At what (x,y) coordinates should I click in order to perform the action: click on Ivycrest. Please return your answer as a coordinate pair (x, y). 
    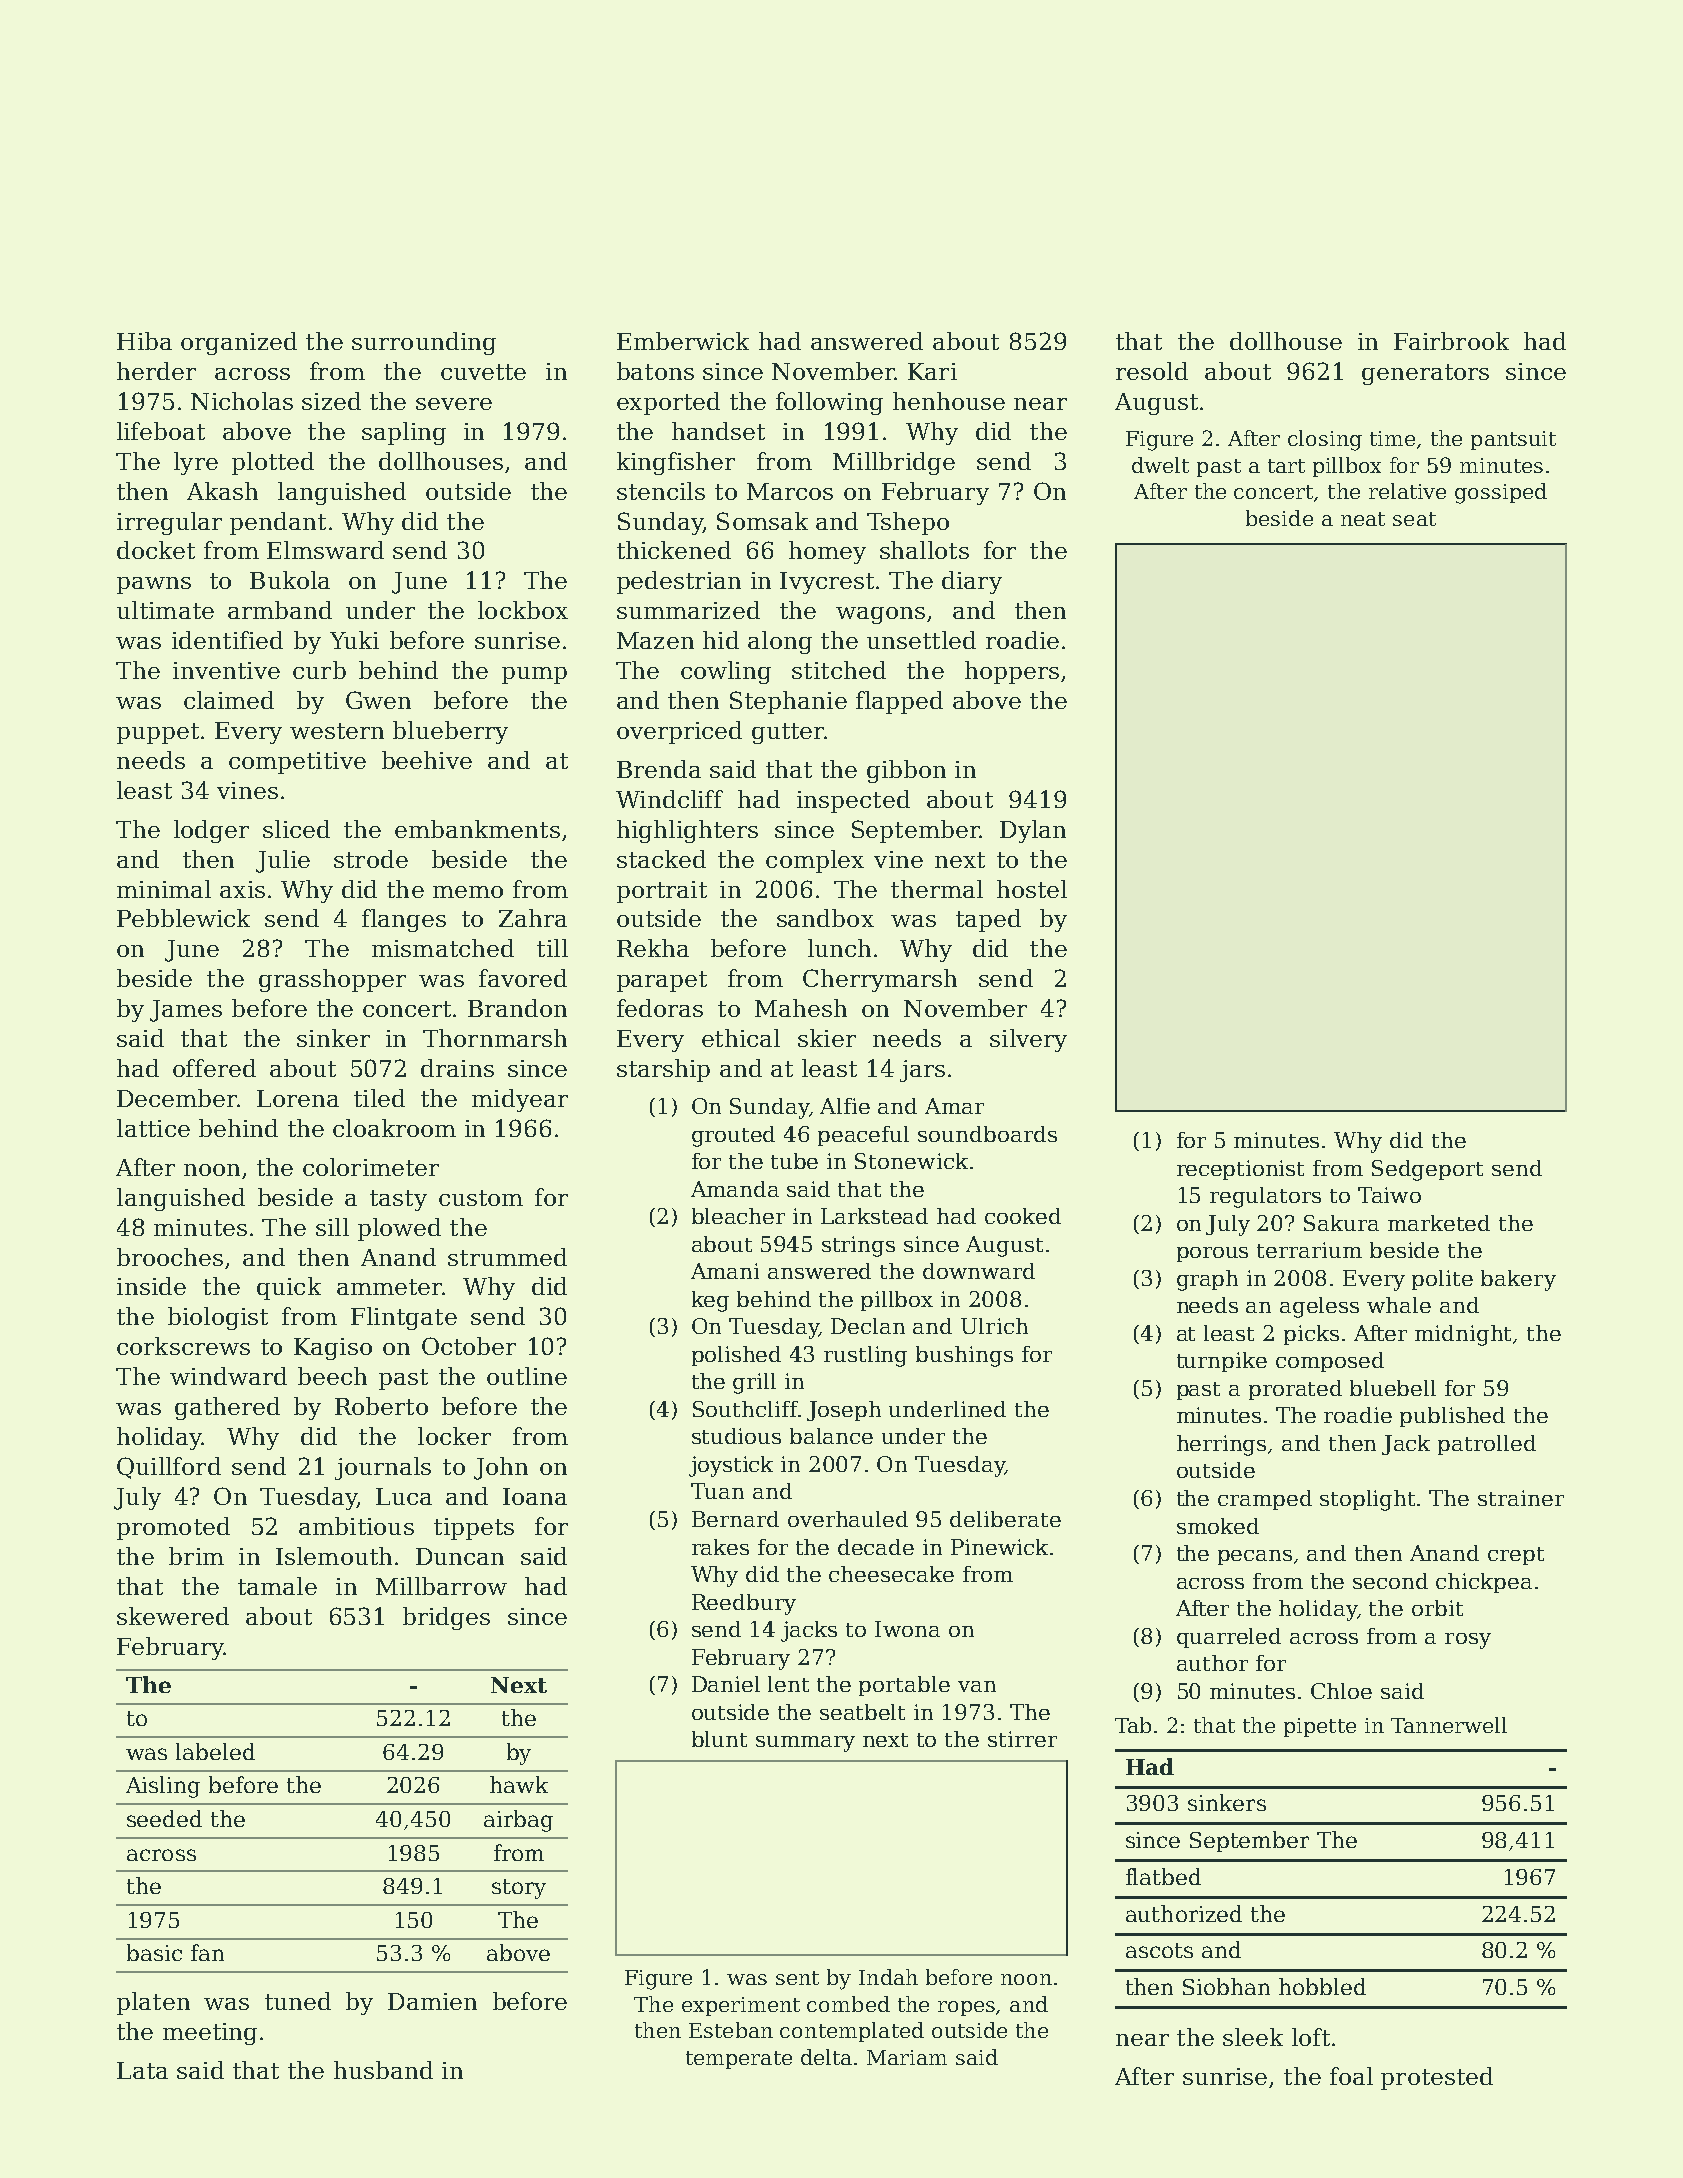
    Looking at the image, I should click on (827, 583).
